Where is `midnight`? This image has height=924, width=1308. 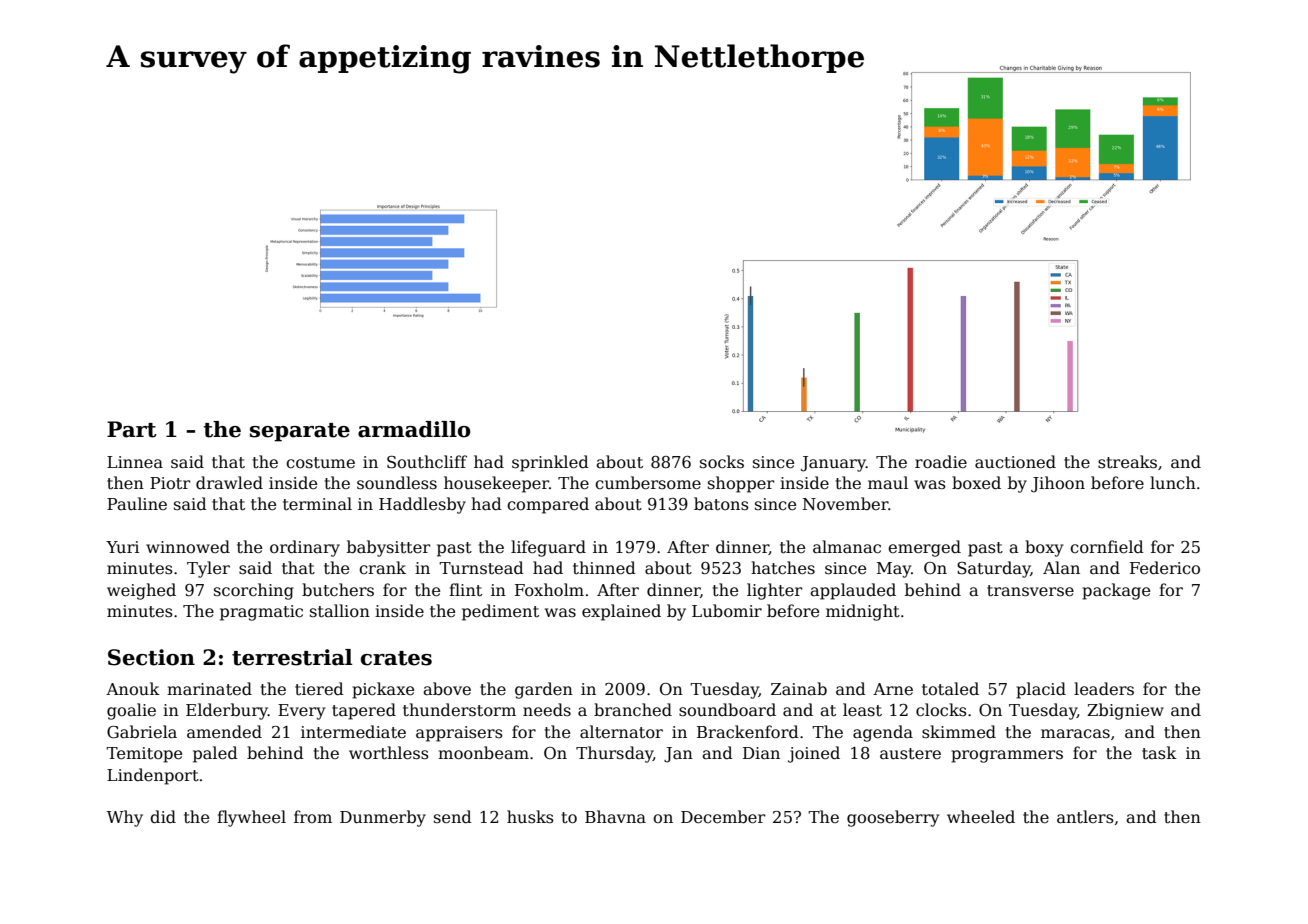
midnight is located at coordinates (863, 612).
